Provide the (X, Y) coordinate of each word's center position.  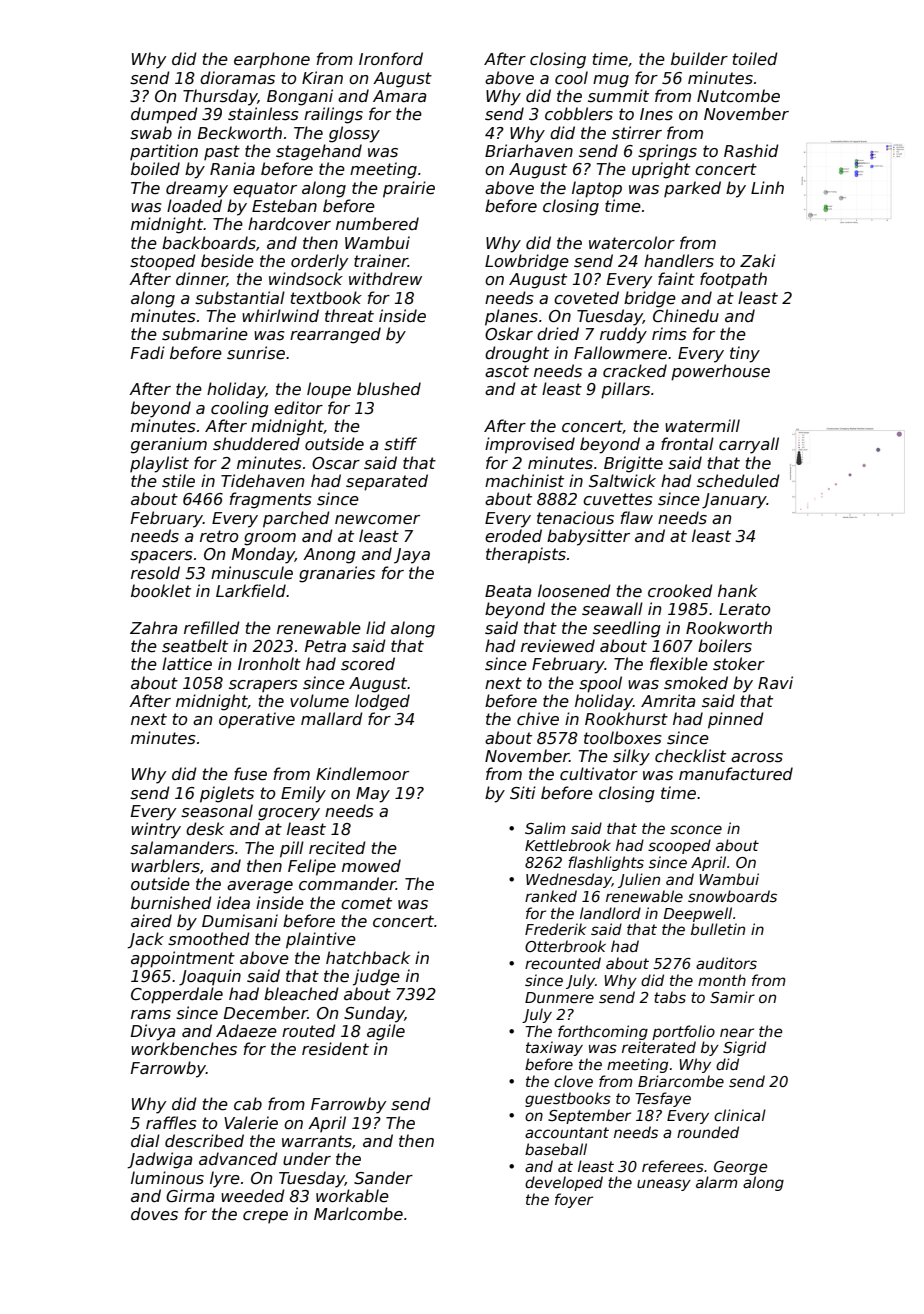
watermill (702, 426)
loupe (329, 390)
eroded (513, 536)
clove (573, 1081)
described (204, 1141)
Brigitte (633, 464)
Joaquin (210, 977)
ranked (551, 896)
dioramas (237, 78)
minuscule (252, 573)
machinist (524, 481)
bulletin (718, 929)
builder (699, 59)
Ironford (391, 58)
